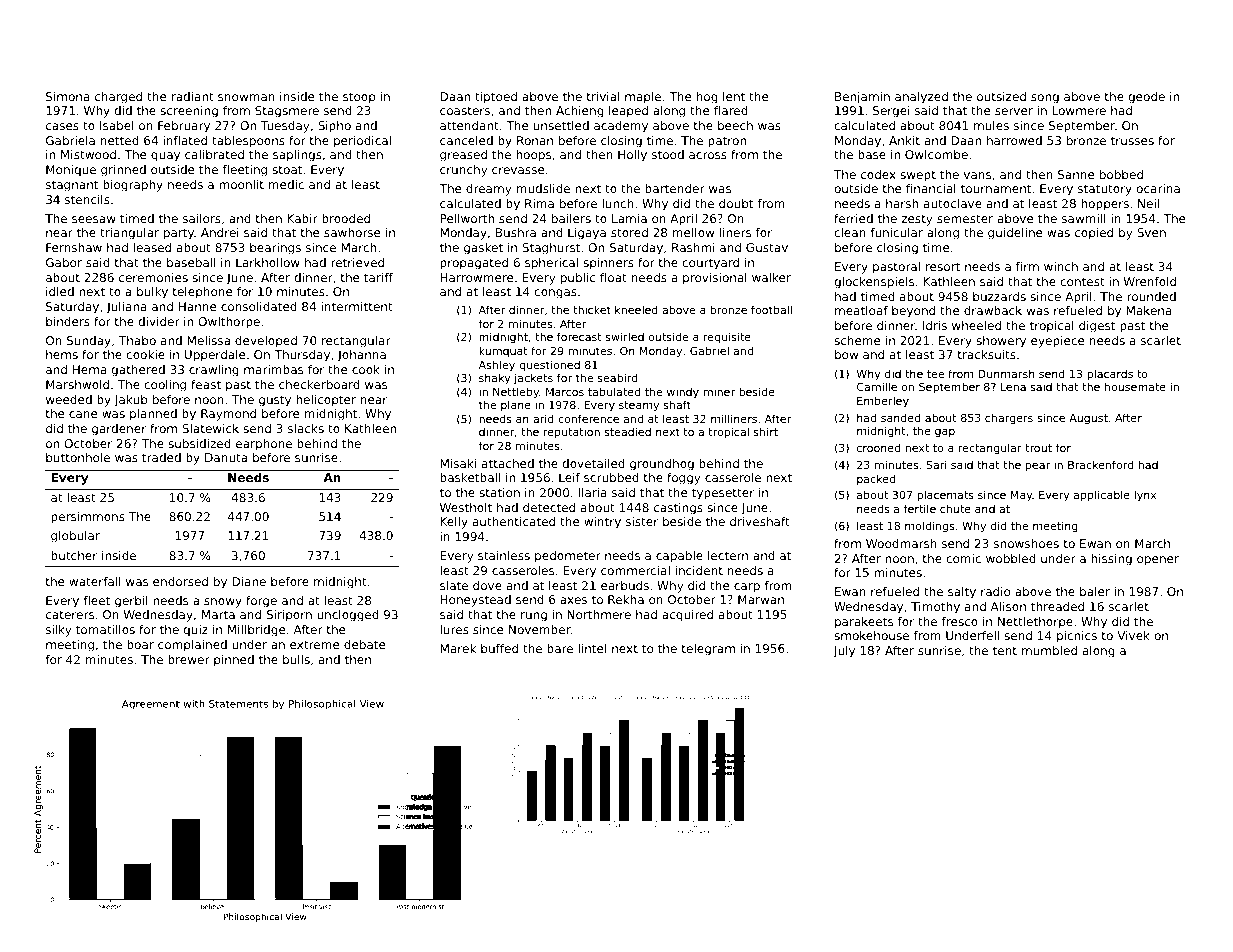  What do you see at coordinates (105, 629) in the screenshot?
I see `tomatillos` at bounding box center [105, 629].
